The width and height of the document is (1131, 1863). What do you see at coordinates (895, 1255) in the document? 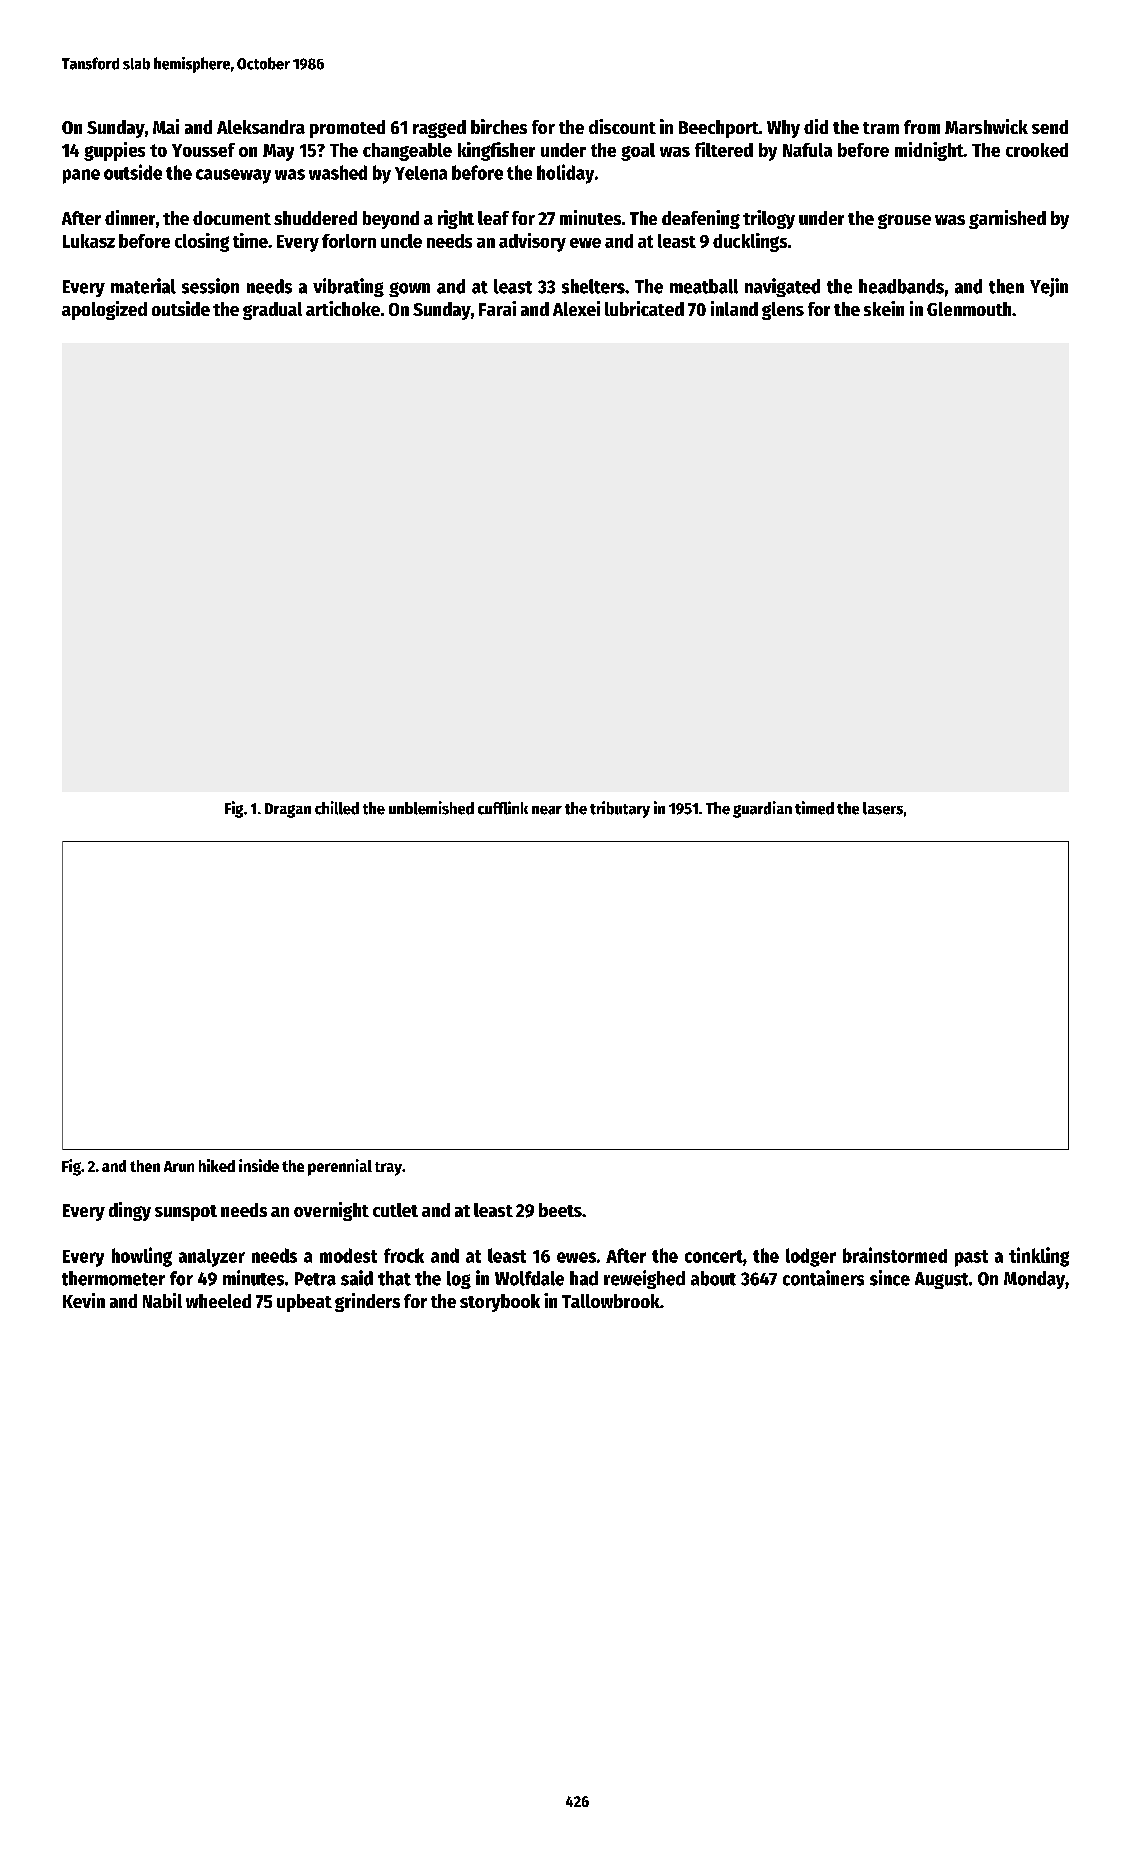
I see `brainstormed` at bounding box center [895, 1255].
